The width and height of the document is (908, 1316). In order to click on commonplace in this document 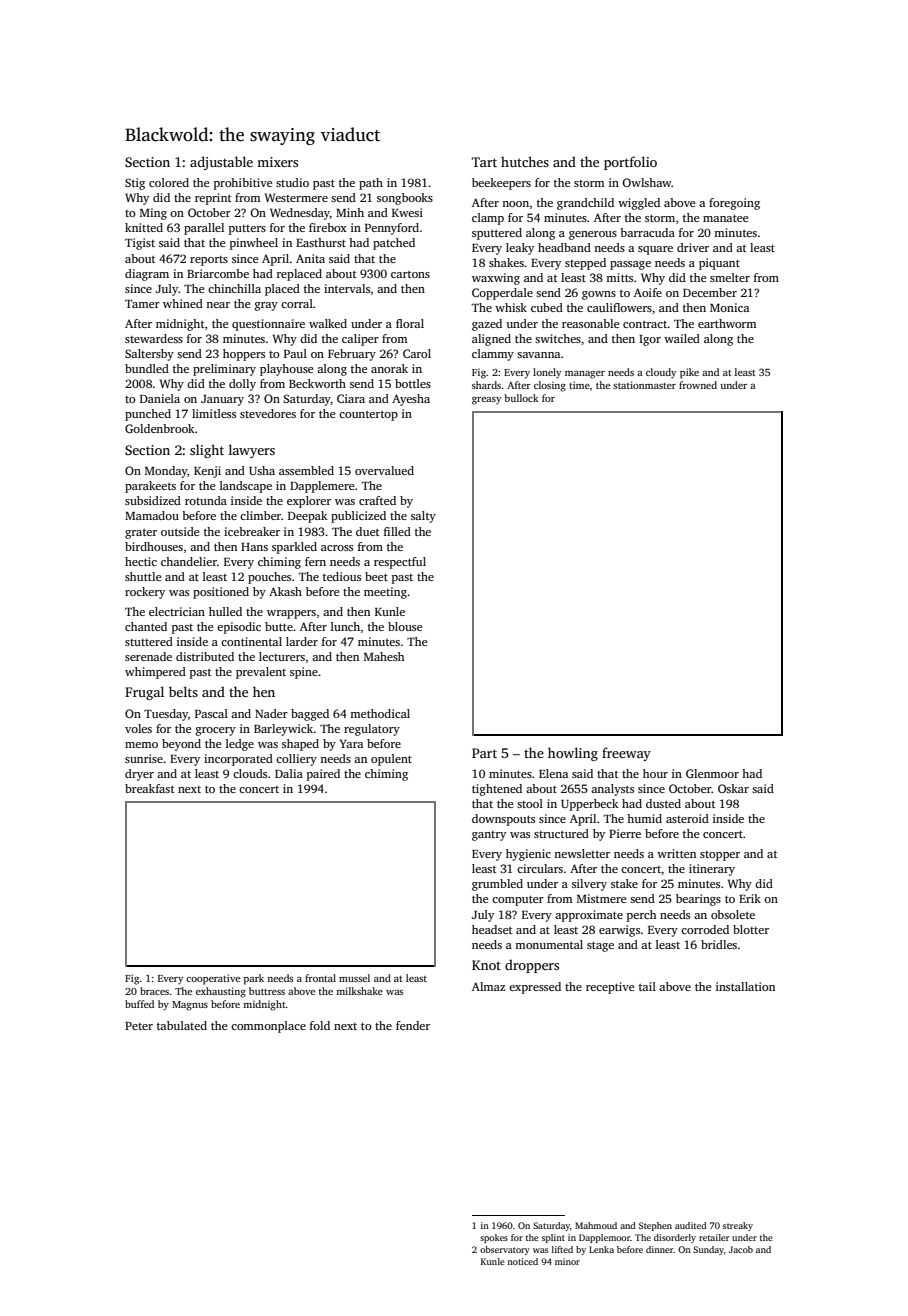, I will do `click(268, 1027)`.
